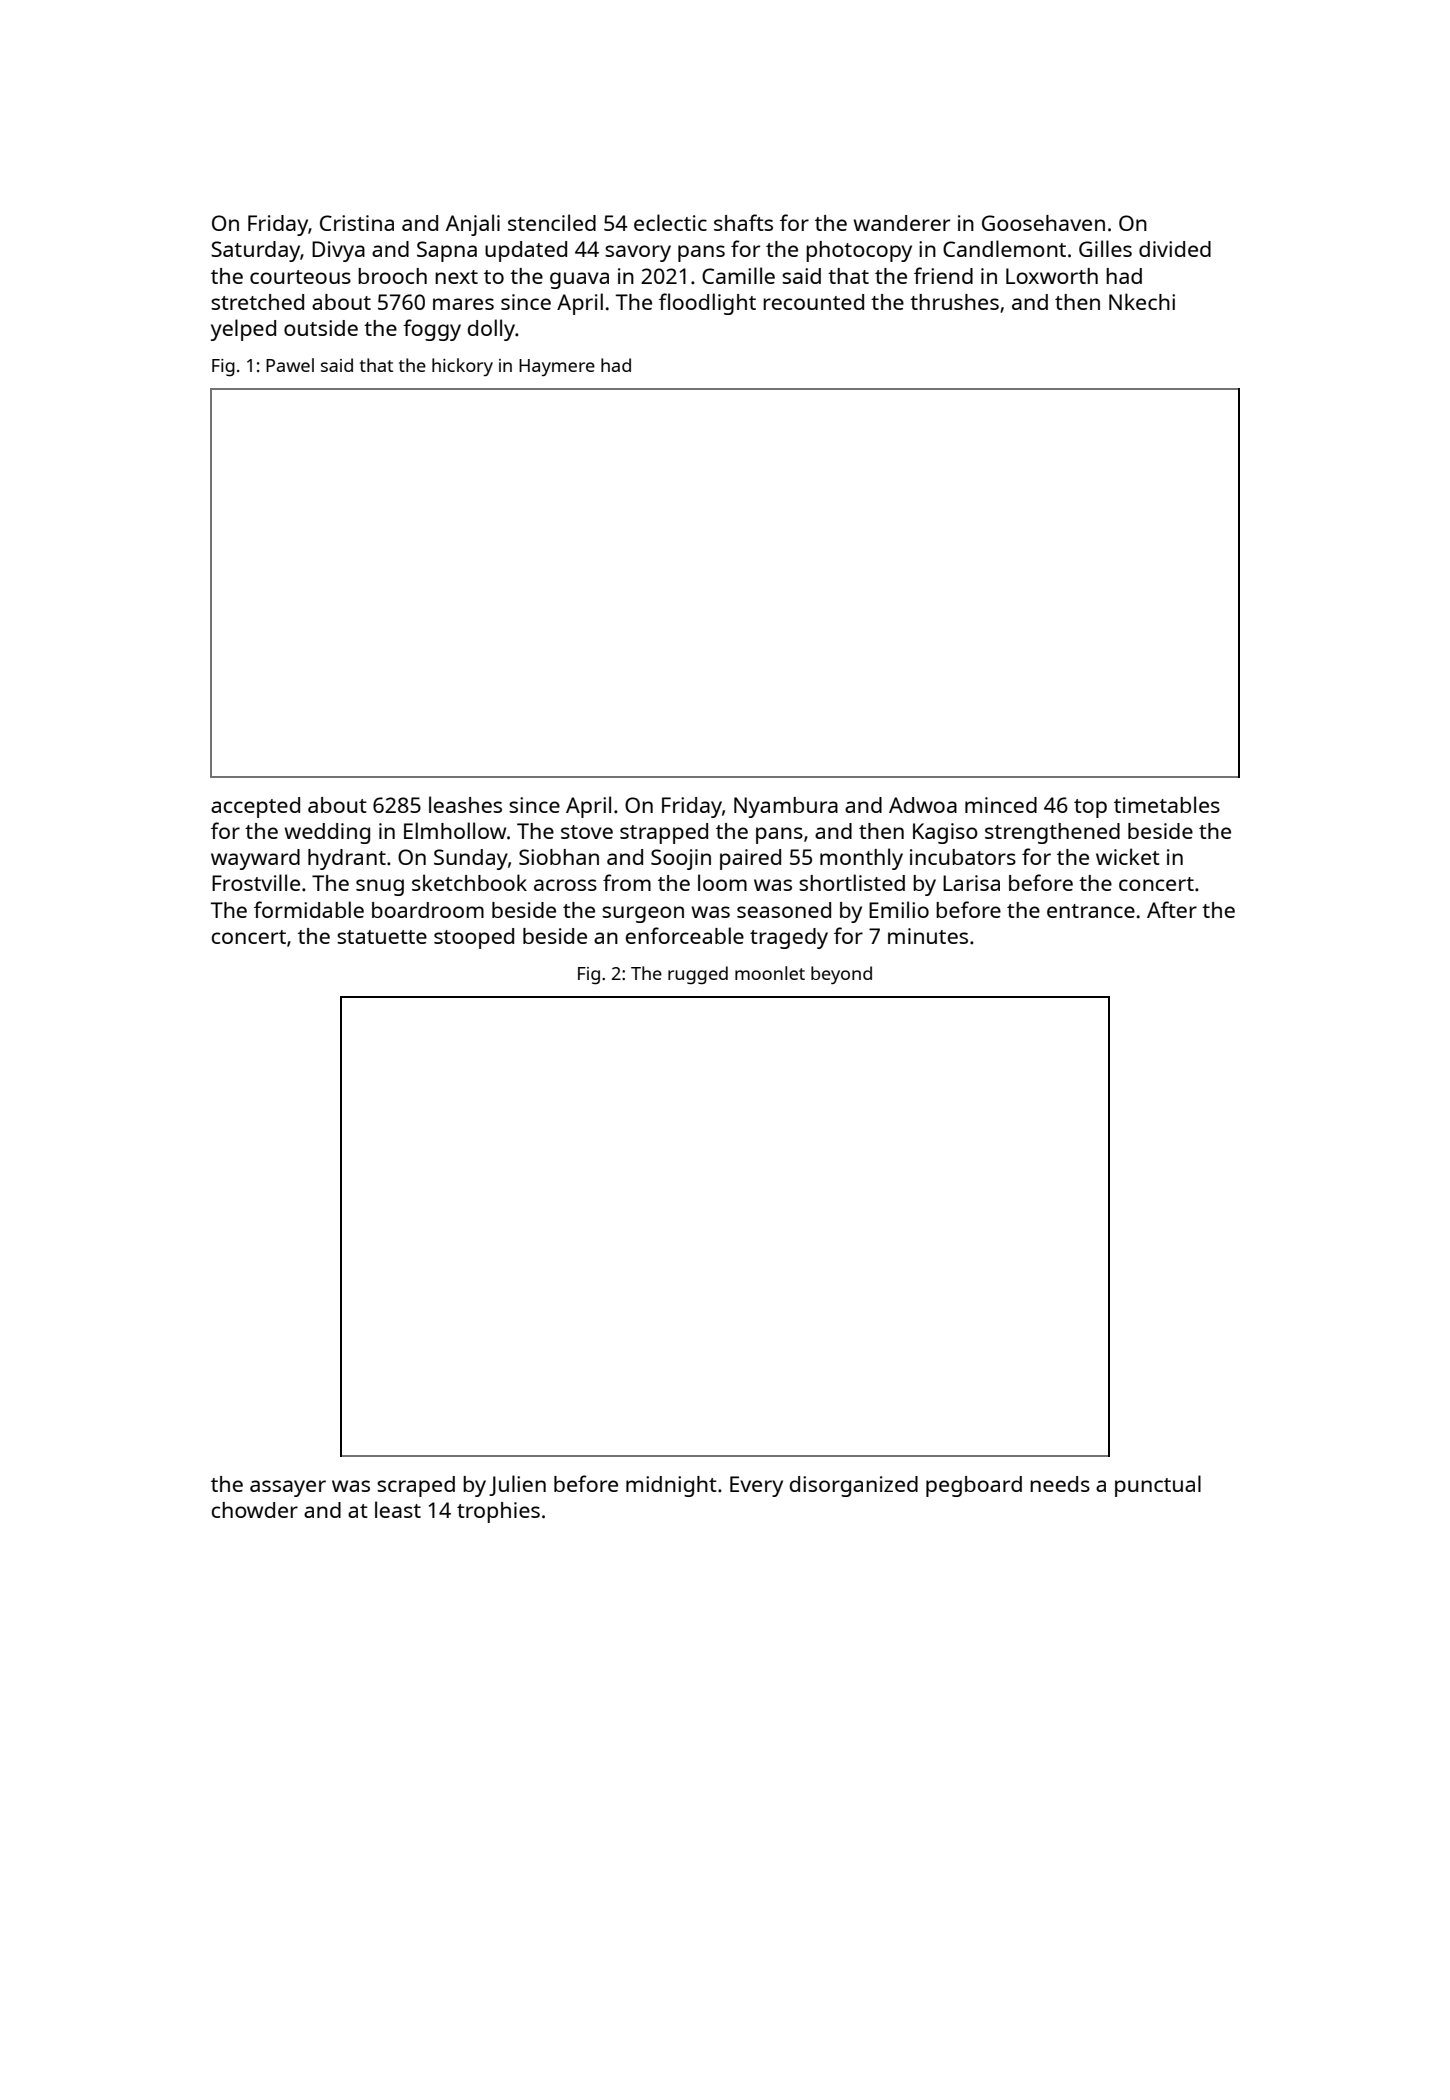 Image resolution: width=1450 pixels, height=2100 pixels. What do you see at coordinates (557, 367) in the image?
I see `Haymere` at bounding box center [557, 367].
